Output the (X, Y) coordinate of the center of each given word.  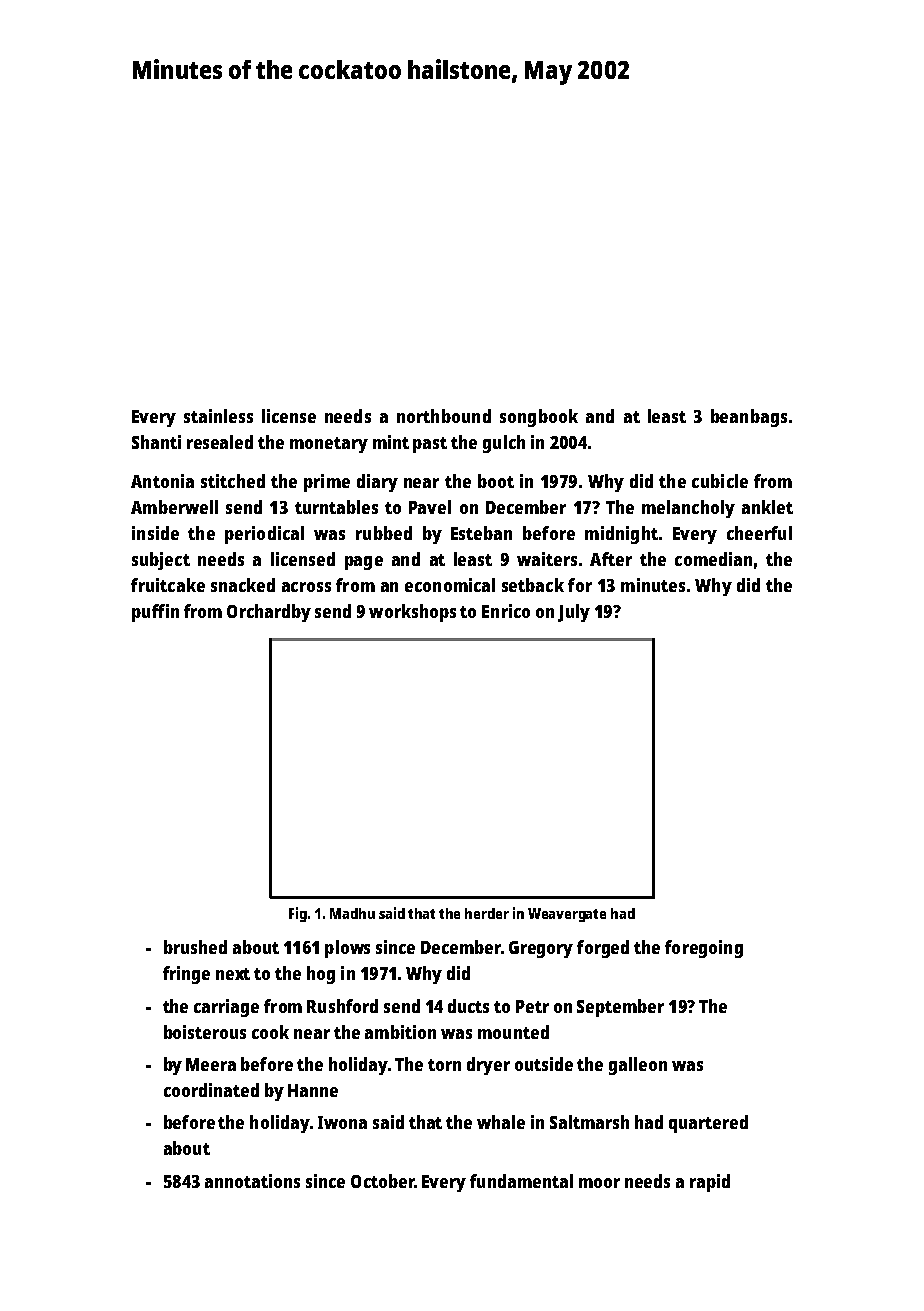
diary (377, 483)
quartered (708, 1124)
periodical (264, 535)
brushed (195, 947)
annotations (252, 1181)
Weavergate (567, 915)
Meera (211, 1064)
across (306, 587)
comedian (713, 559)
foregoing (704, 949)
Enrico (506, 611)
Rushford (342, 1006)
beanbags (749, 418)
